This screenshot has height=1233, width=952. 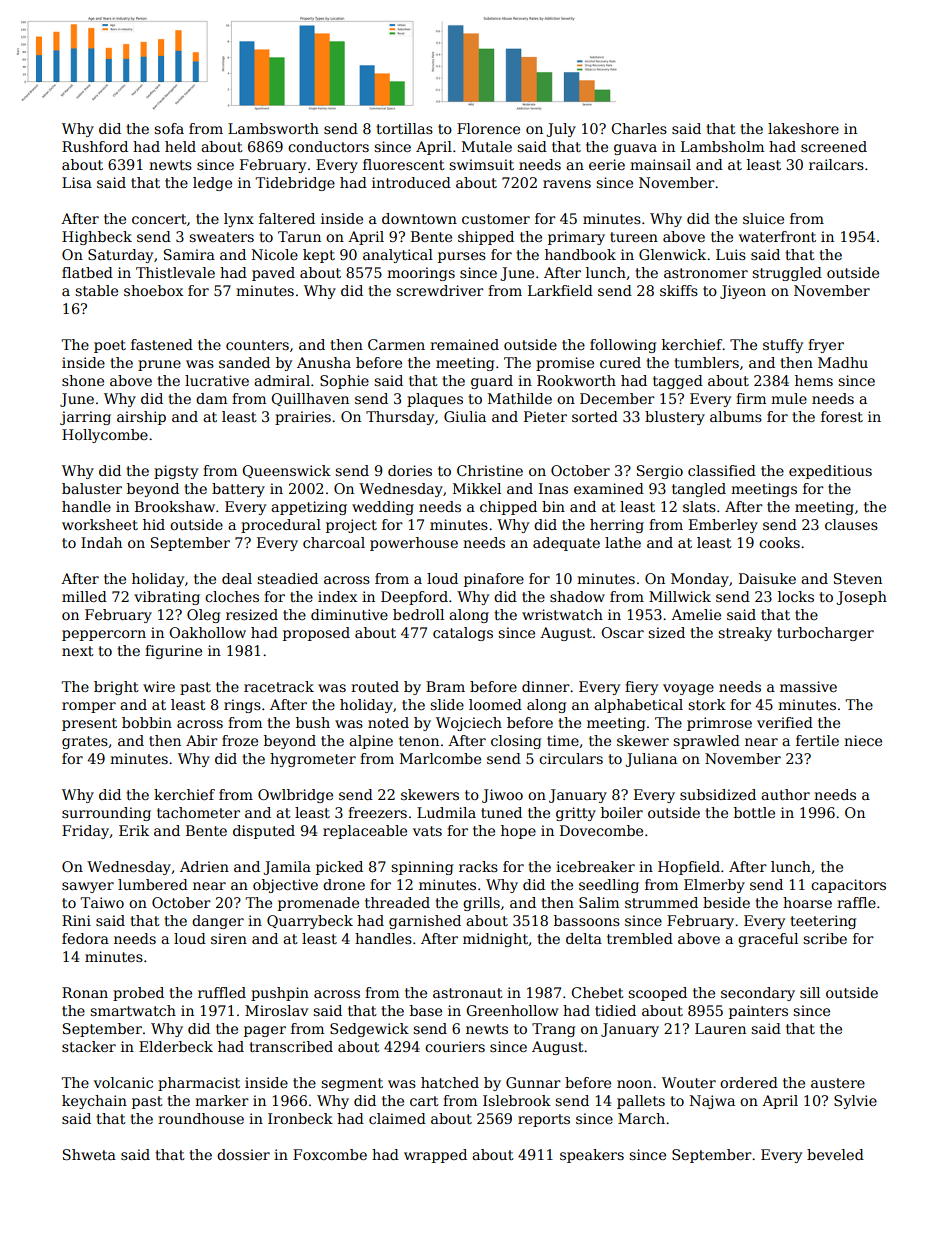 What do you see at coordinates (823, 922) in the screenshot?
I see `teetering` at bounding box center [823, 922].
